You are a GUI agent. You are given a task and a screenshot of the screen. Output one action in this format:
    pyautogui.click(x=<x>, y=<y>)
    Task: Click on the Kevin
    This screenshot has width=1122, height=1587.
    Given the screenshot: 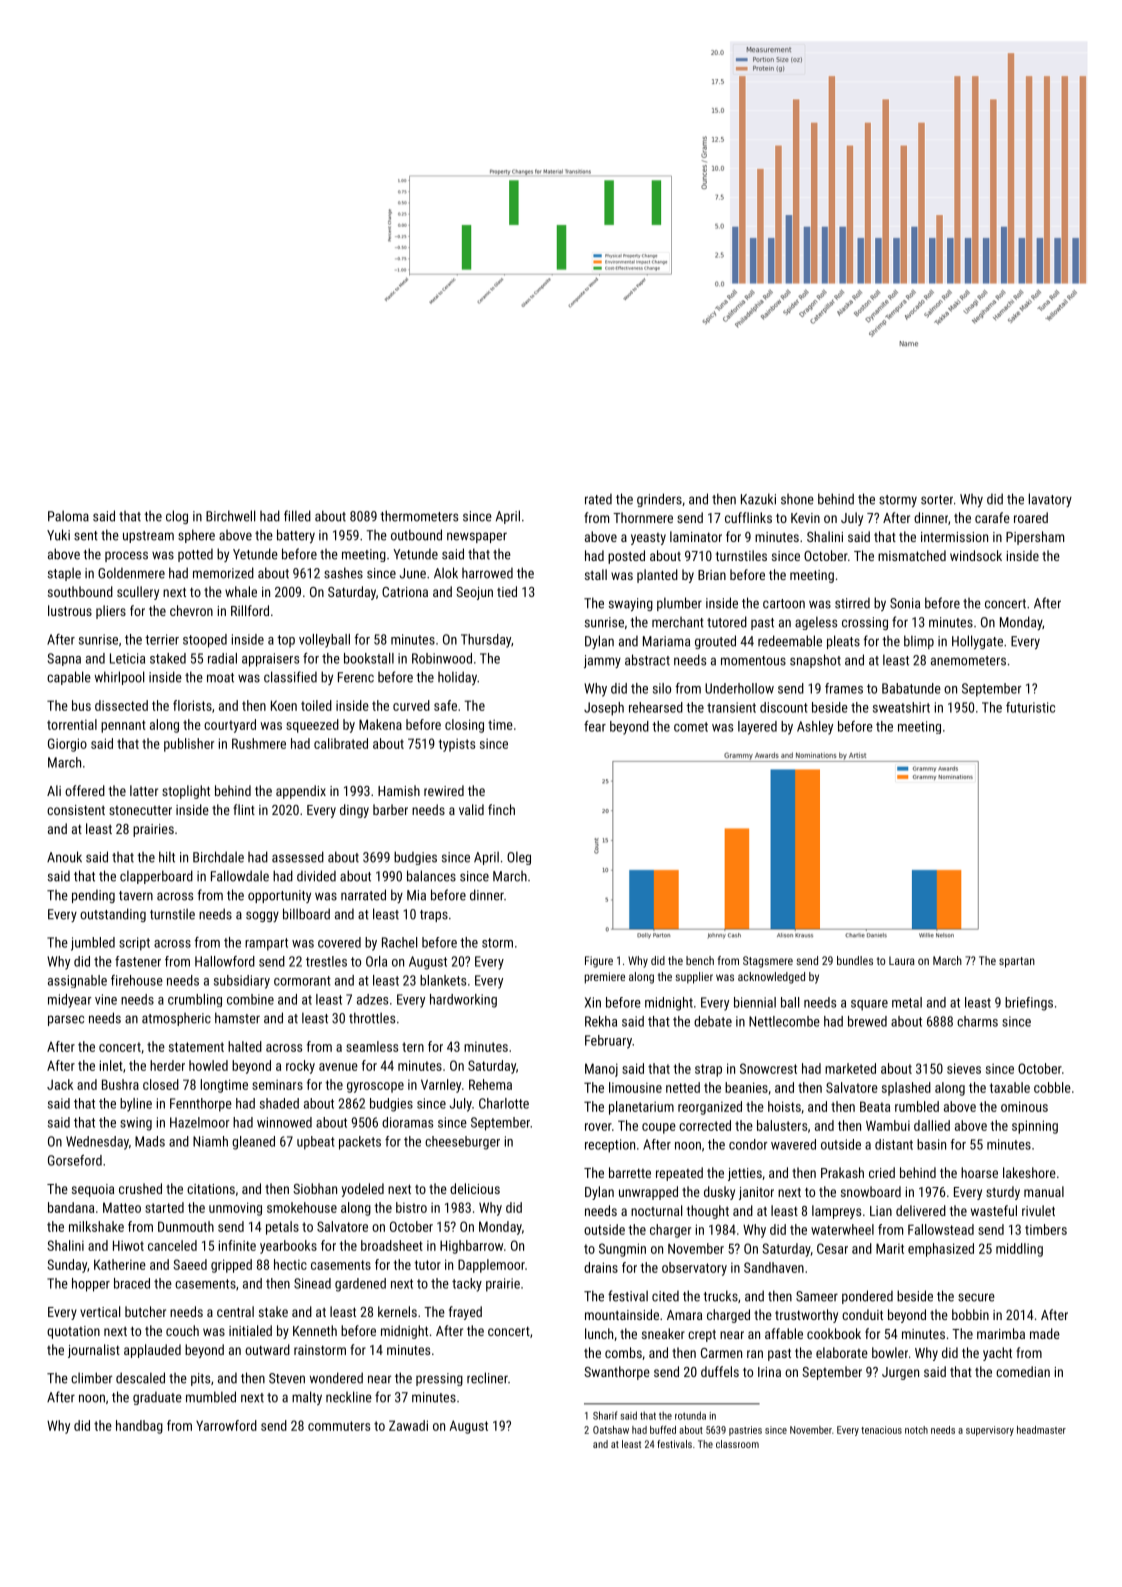 What is the action you would take?
    pyautogui.click(x=805, y=518)
